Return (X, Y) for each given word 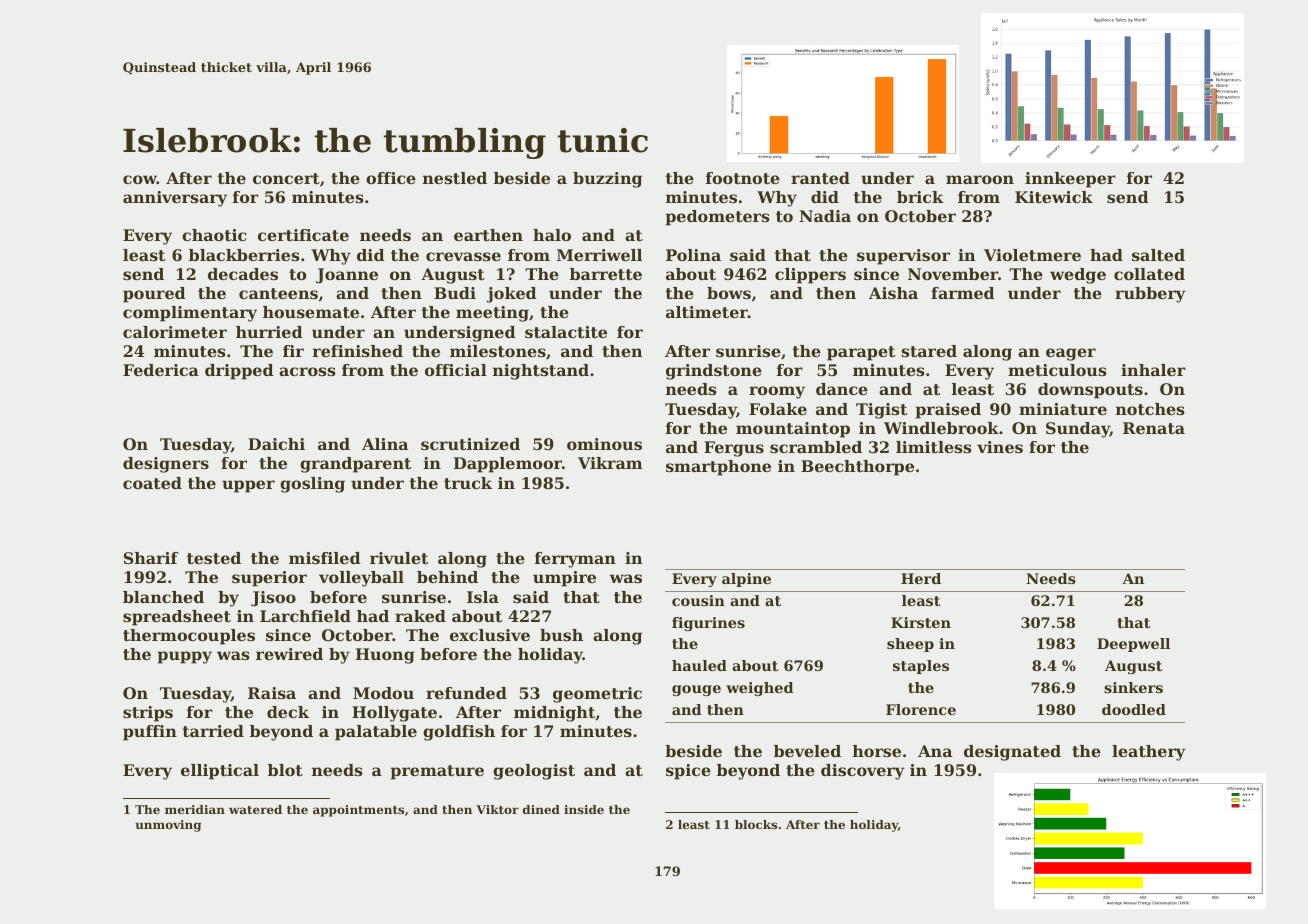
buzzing (607, 180)
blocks (756, 824)
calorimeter (175, 332)
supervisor (903, 257)
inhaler (1153, 370)
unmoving (168, 826)
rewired (289, 654)
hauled (699, 665)
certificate (303, 235)
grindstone (714, 372)
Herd (921, 578)
